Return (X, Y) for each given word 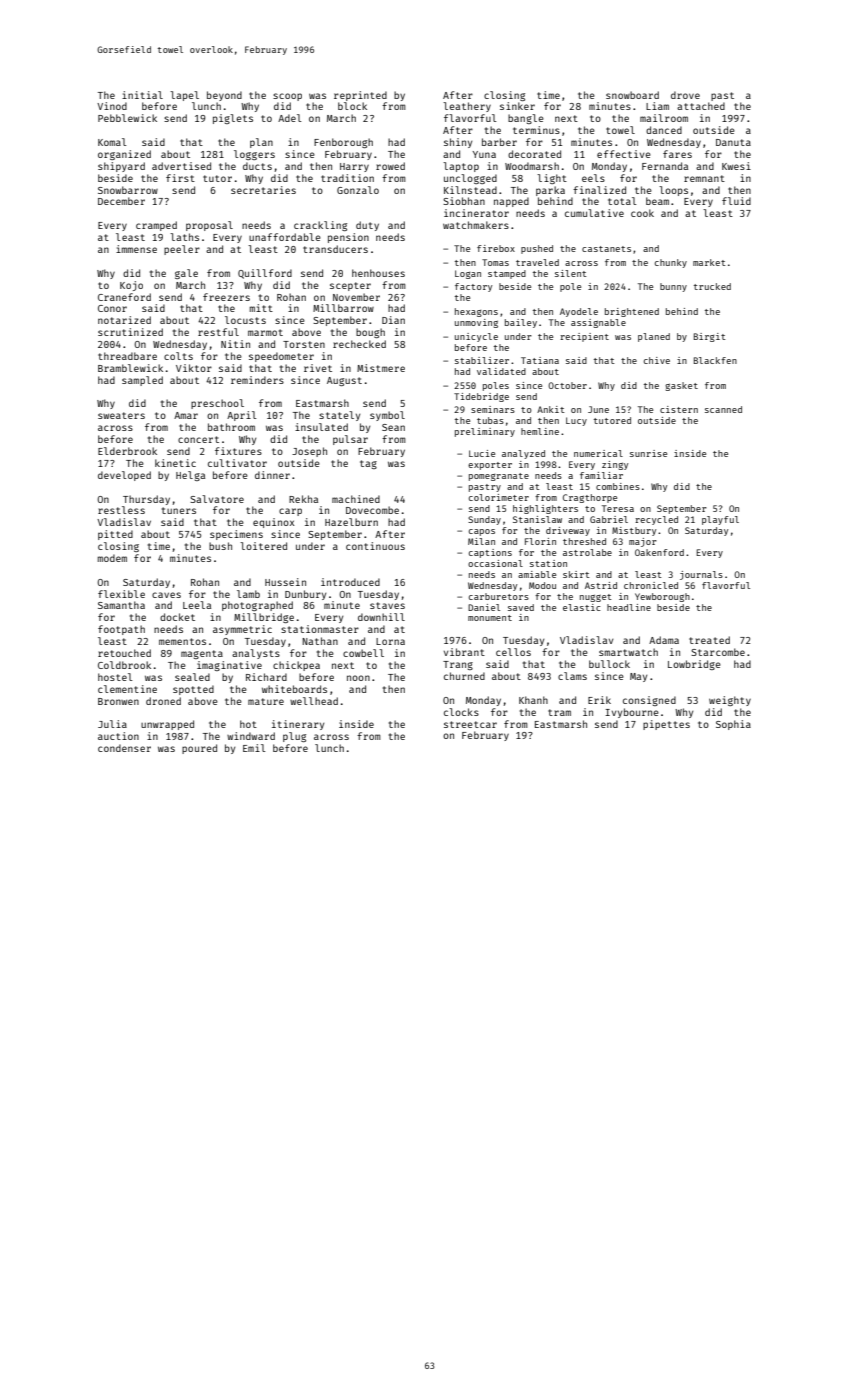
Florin (540, 541)
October (567, 385)
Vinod (112, 106)
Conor (112, 308)
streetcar (470, 724)
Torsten (304, 344)
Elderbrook (127, 451)
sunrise (648, 453)
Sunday (484, 520)
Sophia (733, 725)
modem (112, 558)
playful (720, 520)
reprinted (360, 96)
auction (118, 736)
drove (685, 95)
